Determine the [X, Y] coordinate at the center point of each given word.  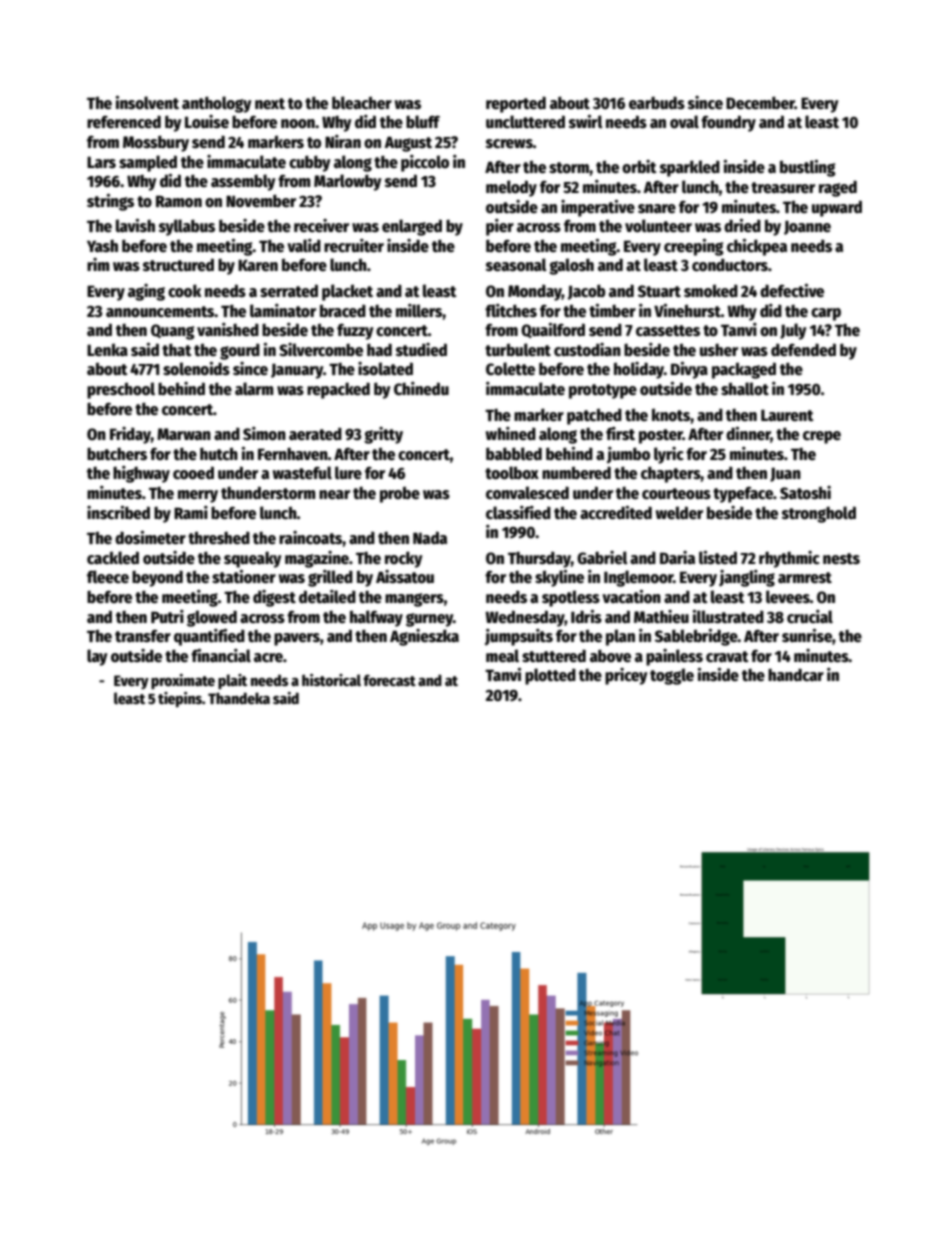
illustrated [728, 616]
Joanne [807, 227]
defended [803, 349]
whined [511, 433]
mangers [414, 600]
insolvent [147, 103]
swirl [586, 121]
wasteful [302, 472]
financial [221, 655]
